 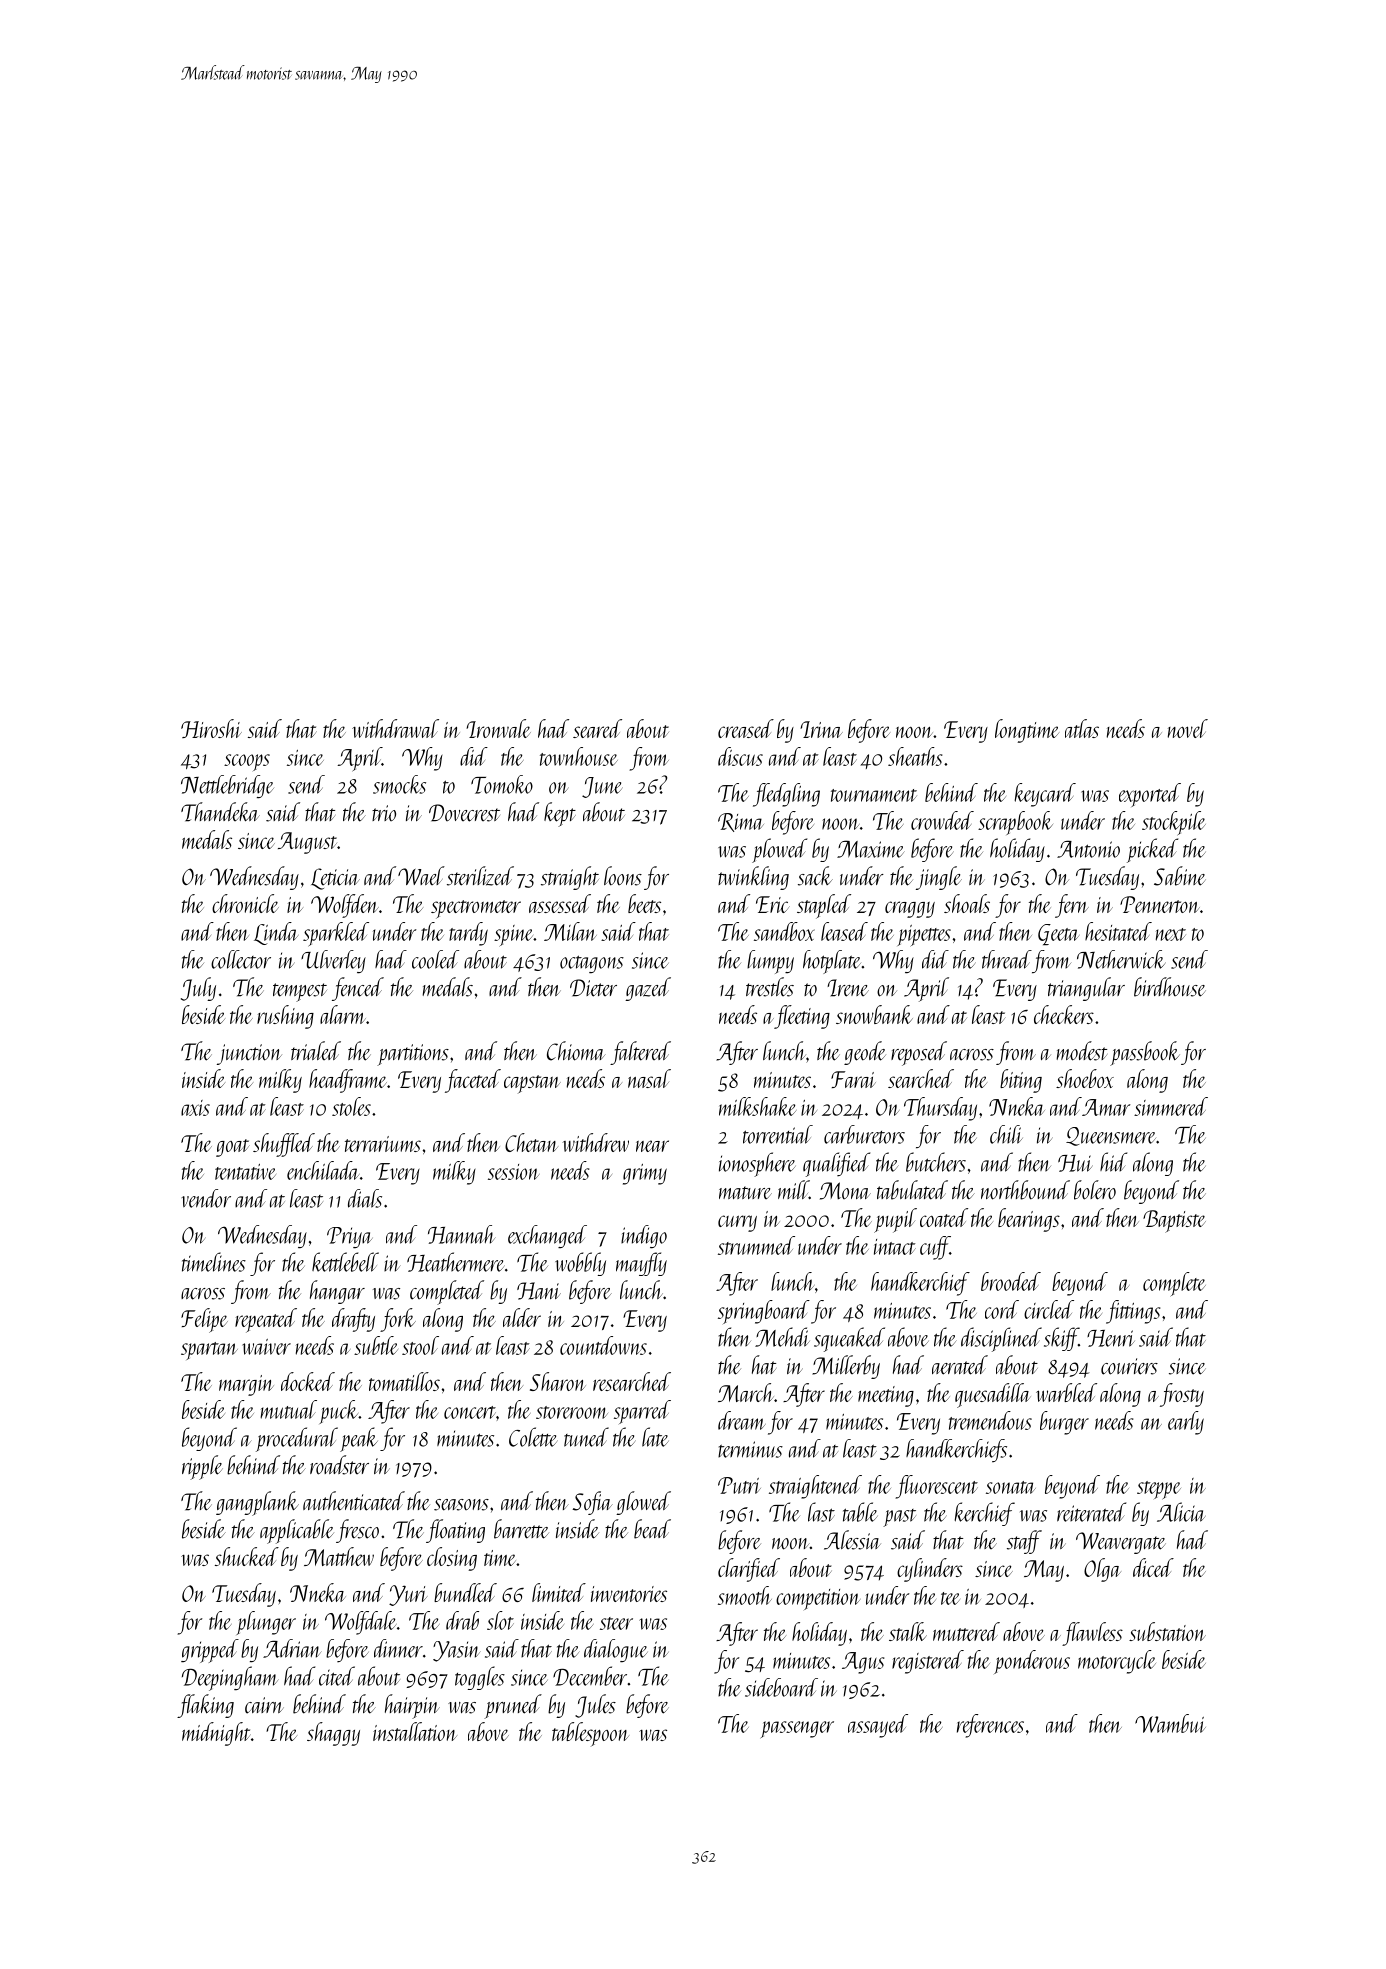 What do you see at coordinates (435, 959) in the screenshot?
I see `cooled` at bounding box center [435, 959].
